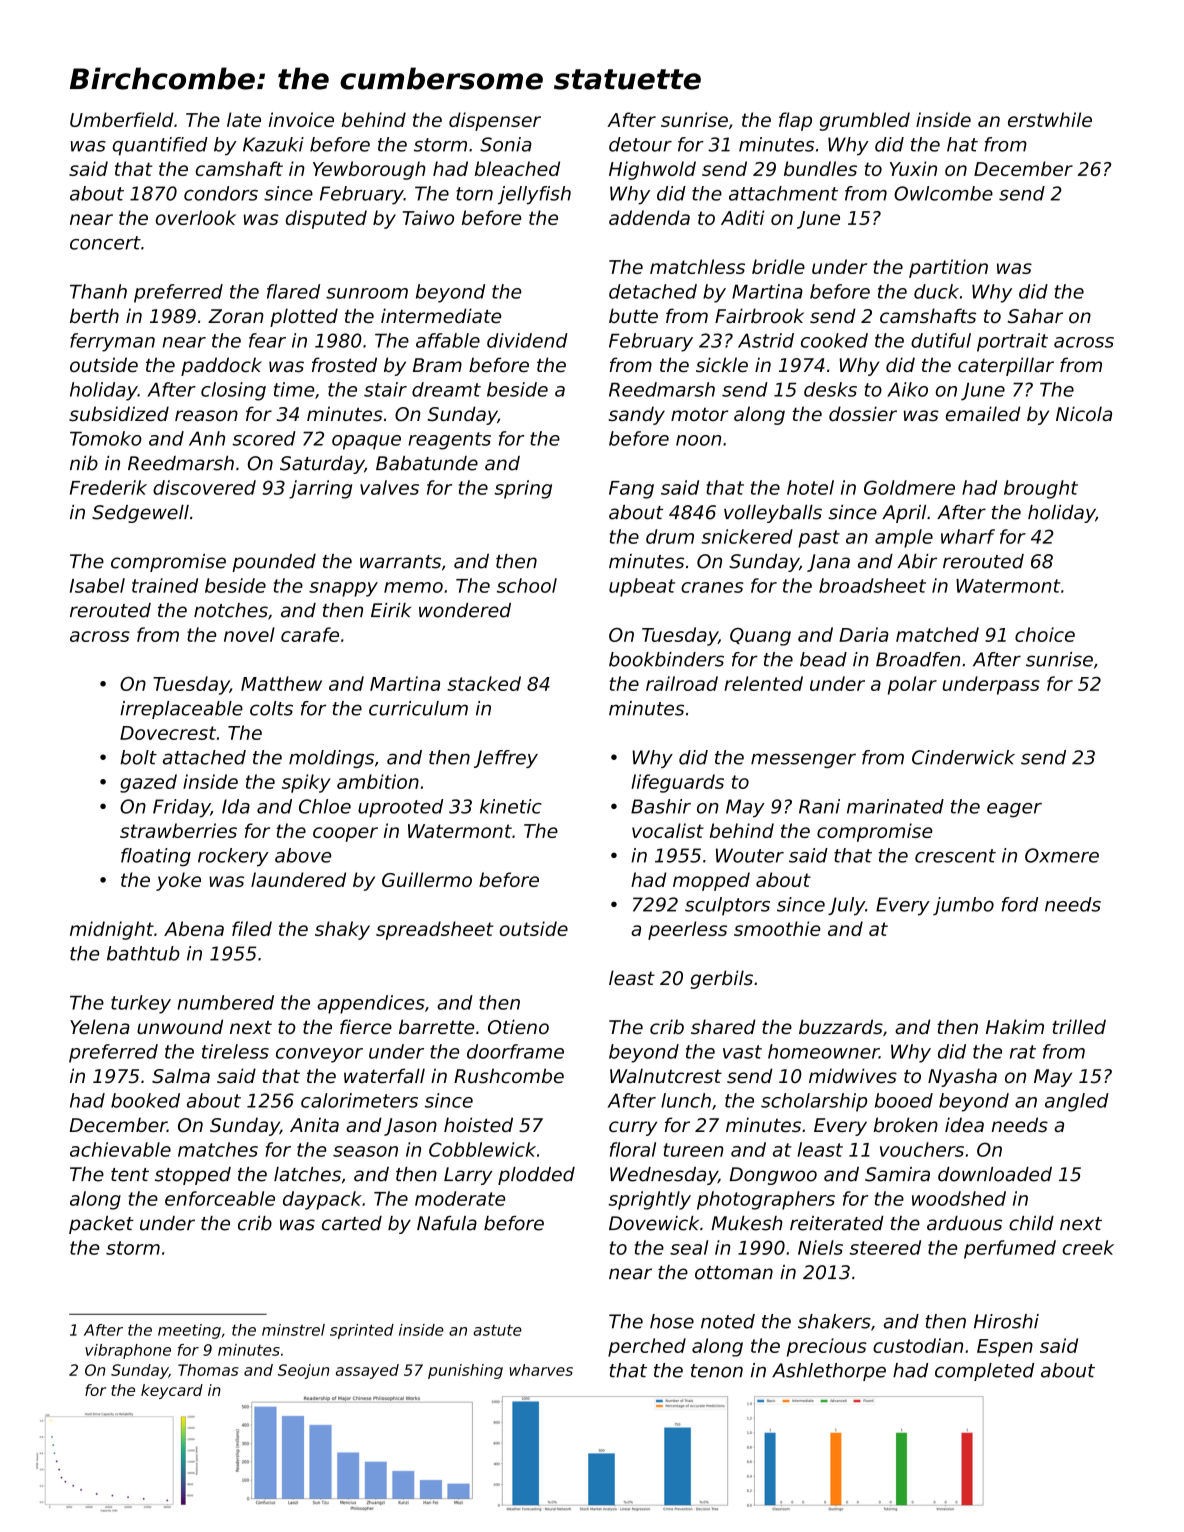 The height and width of the screenshot is (1532, 1184). I want to click on concert, so click(105, 243).
